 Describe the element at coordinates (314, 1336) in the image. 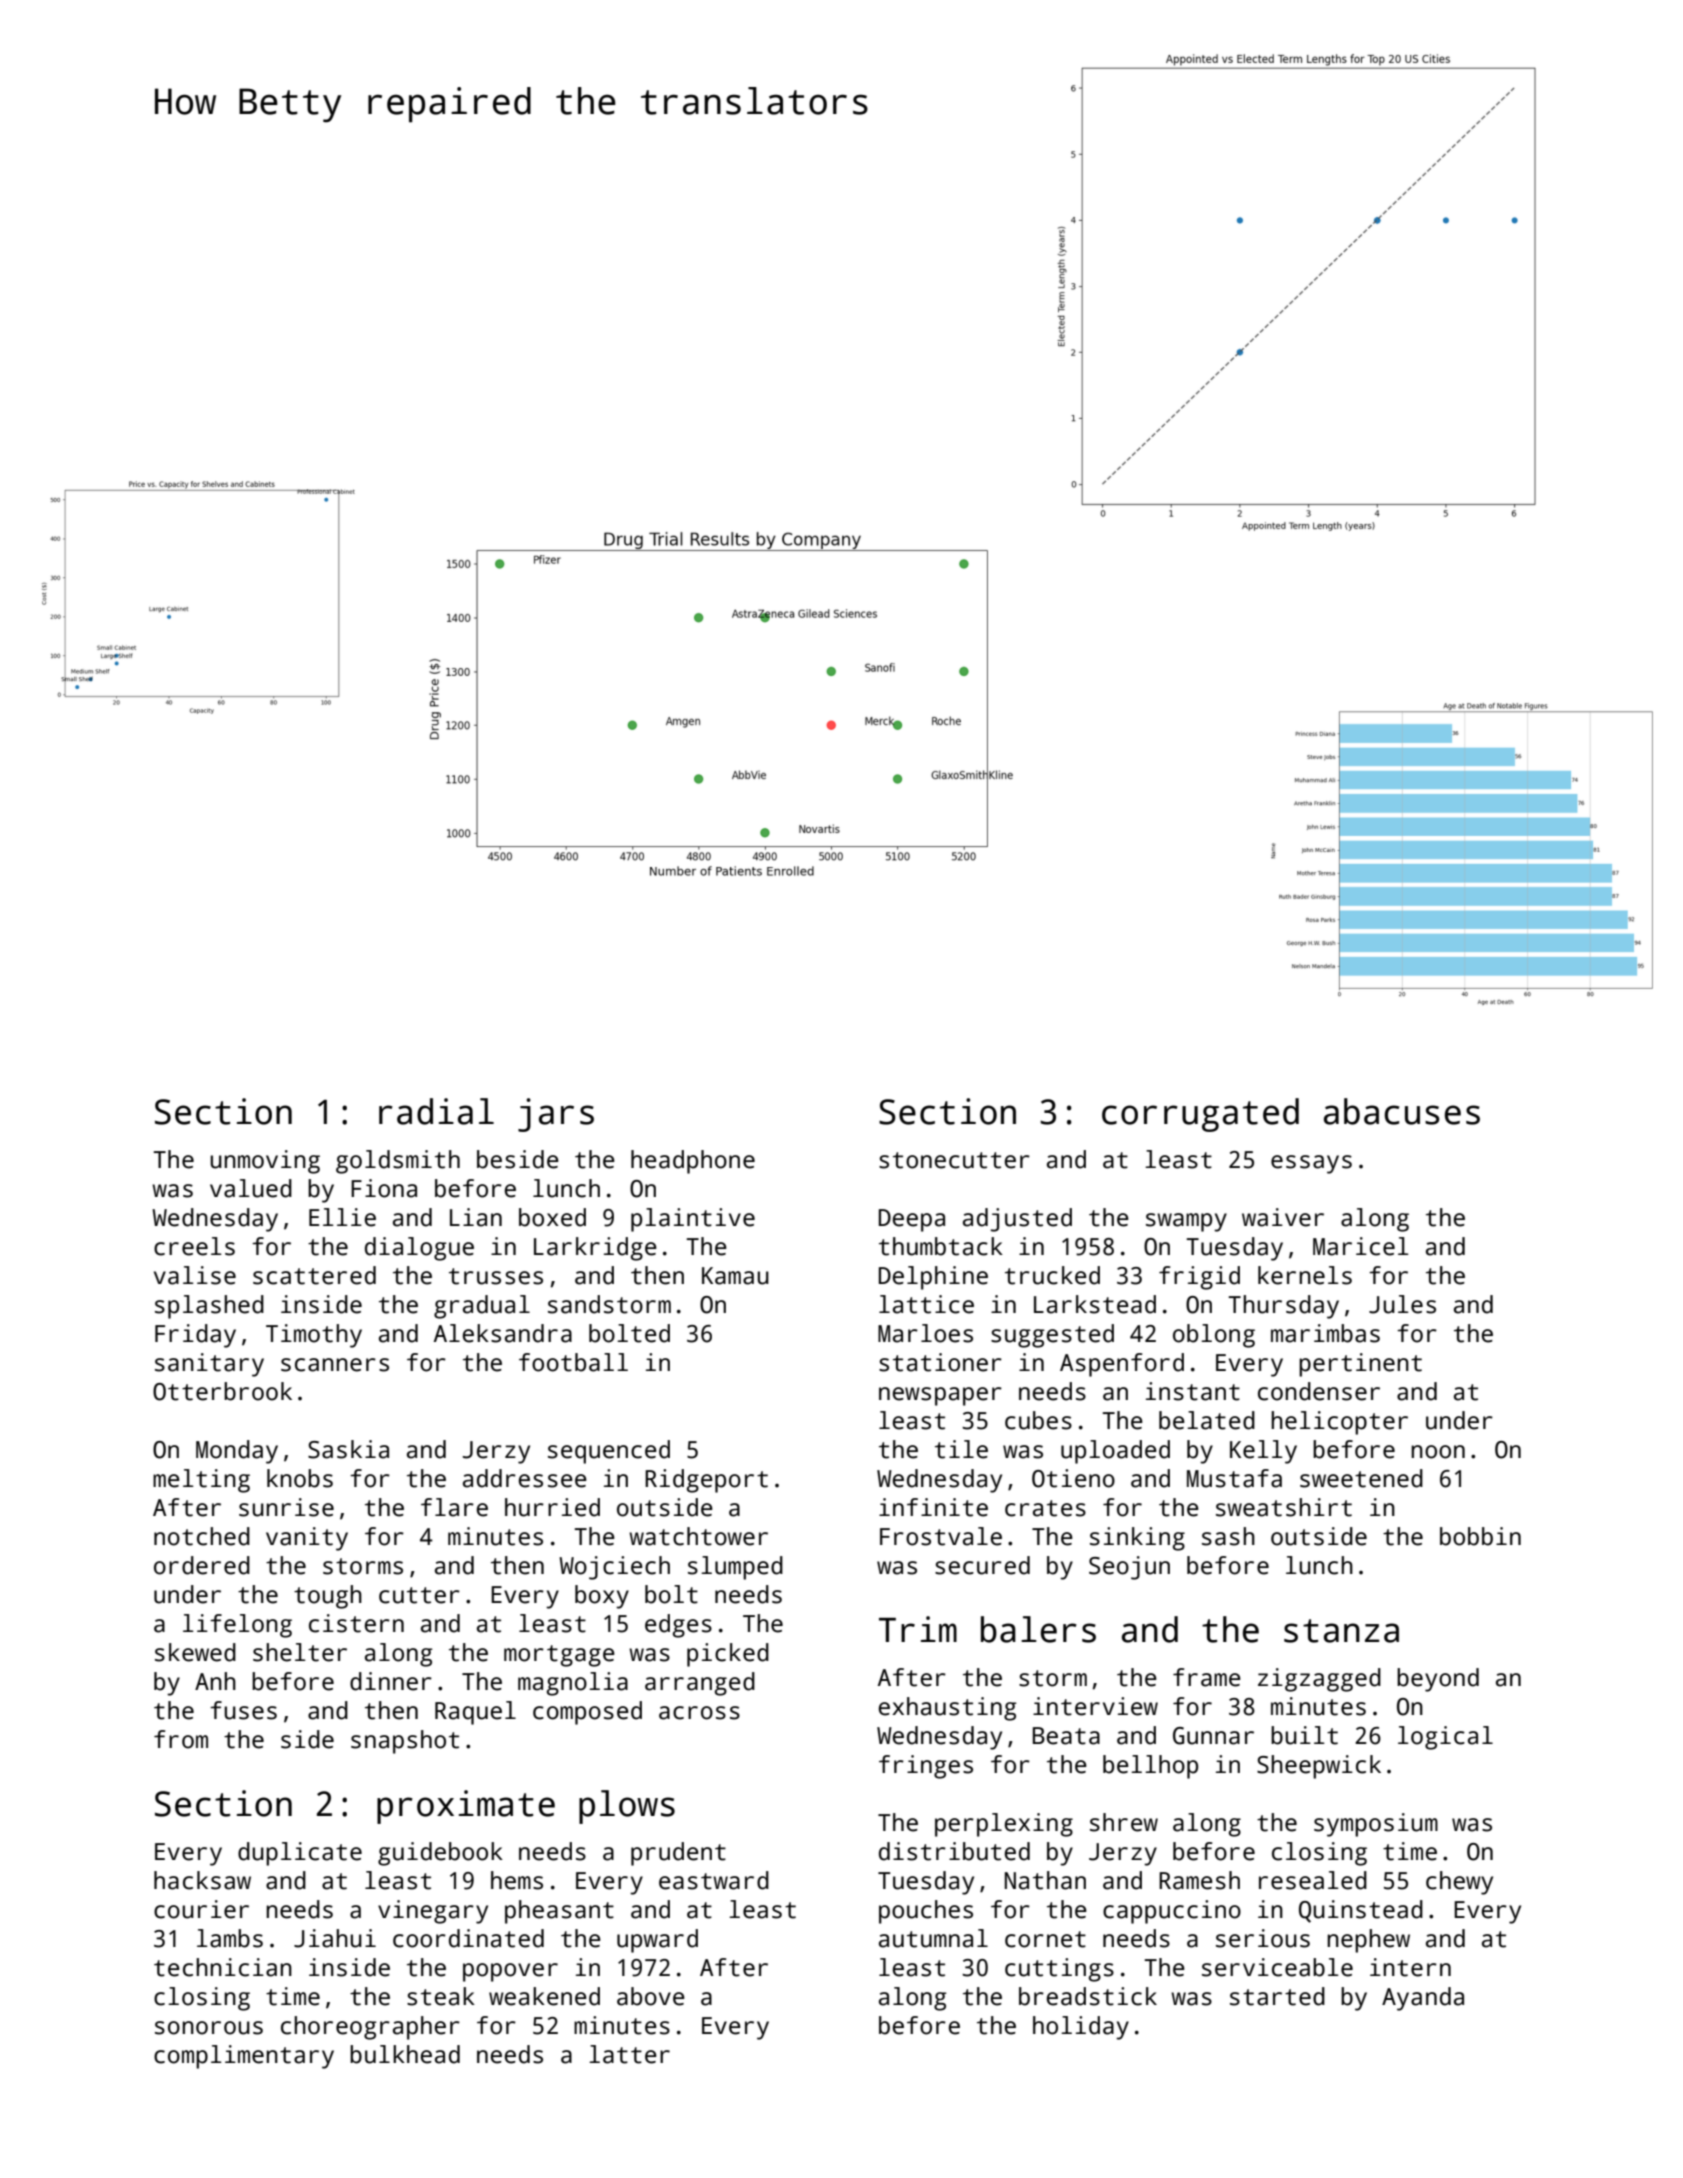

I see `Timothy` at that location.
